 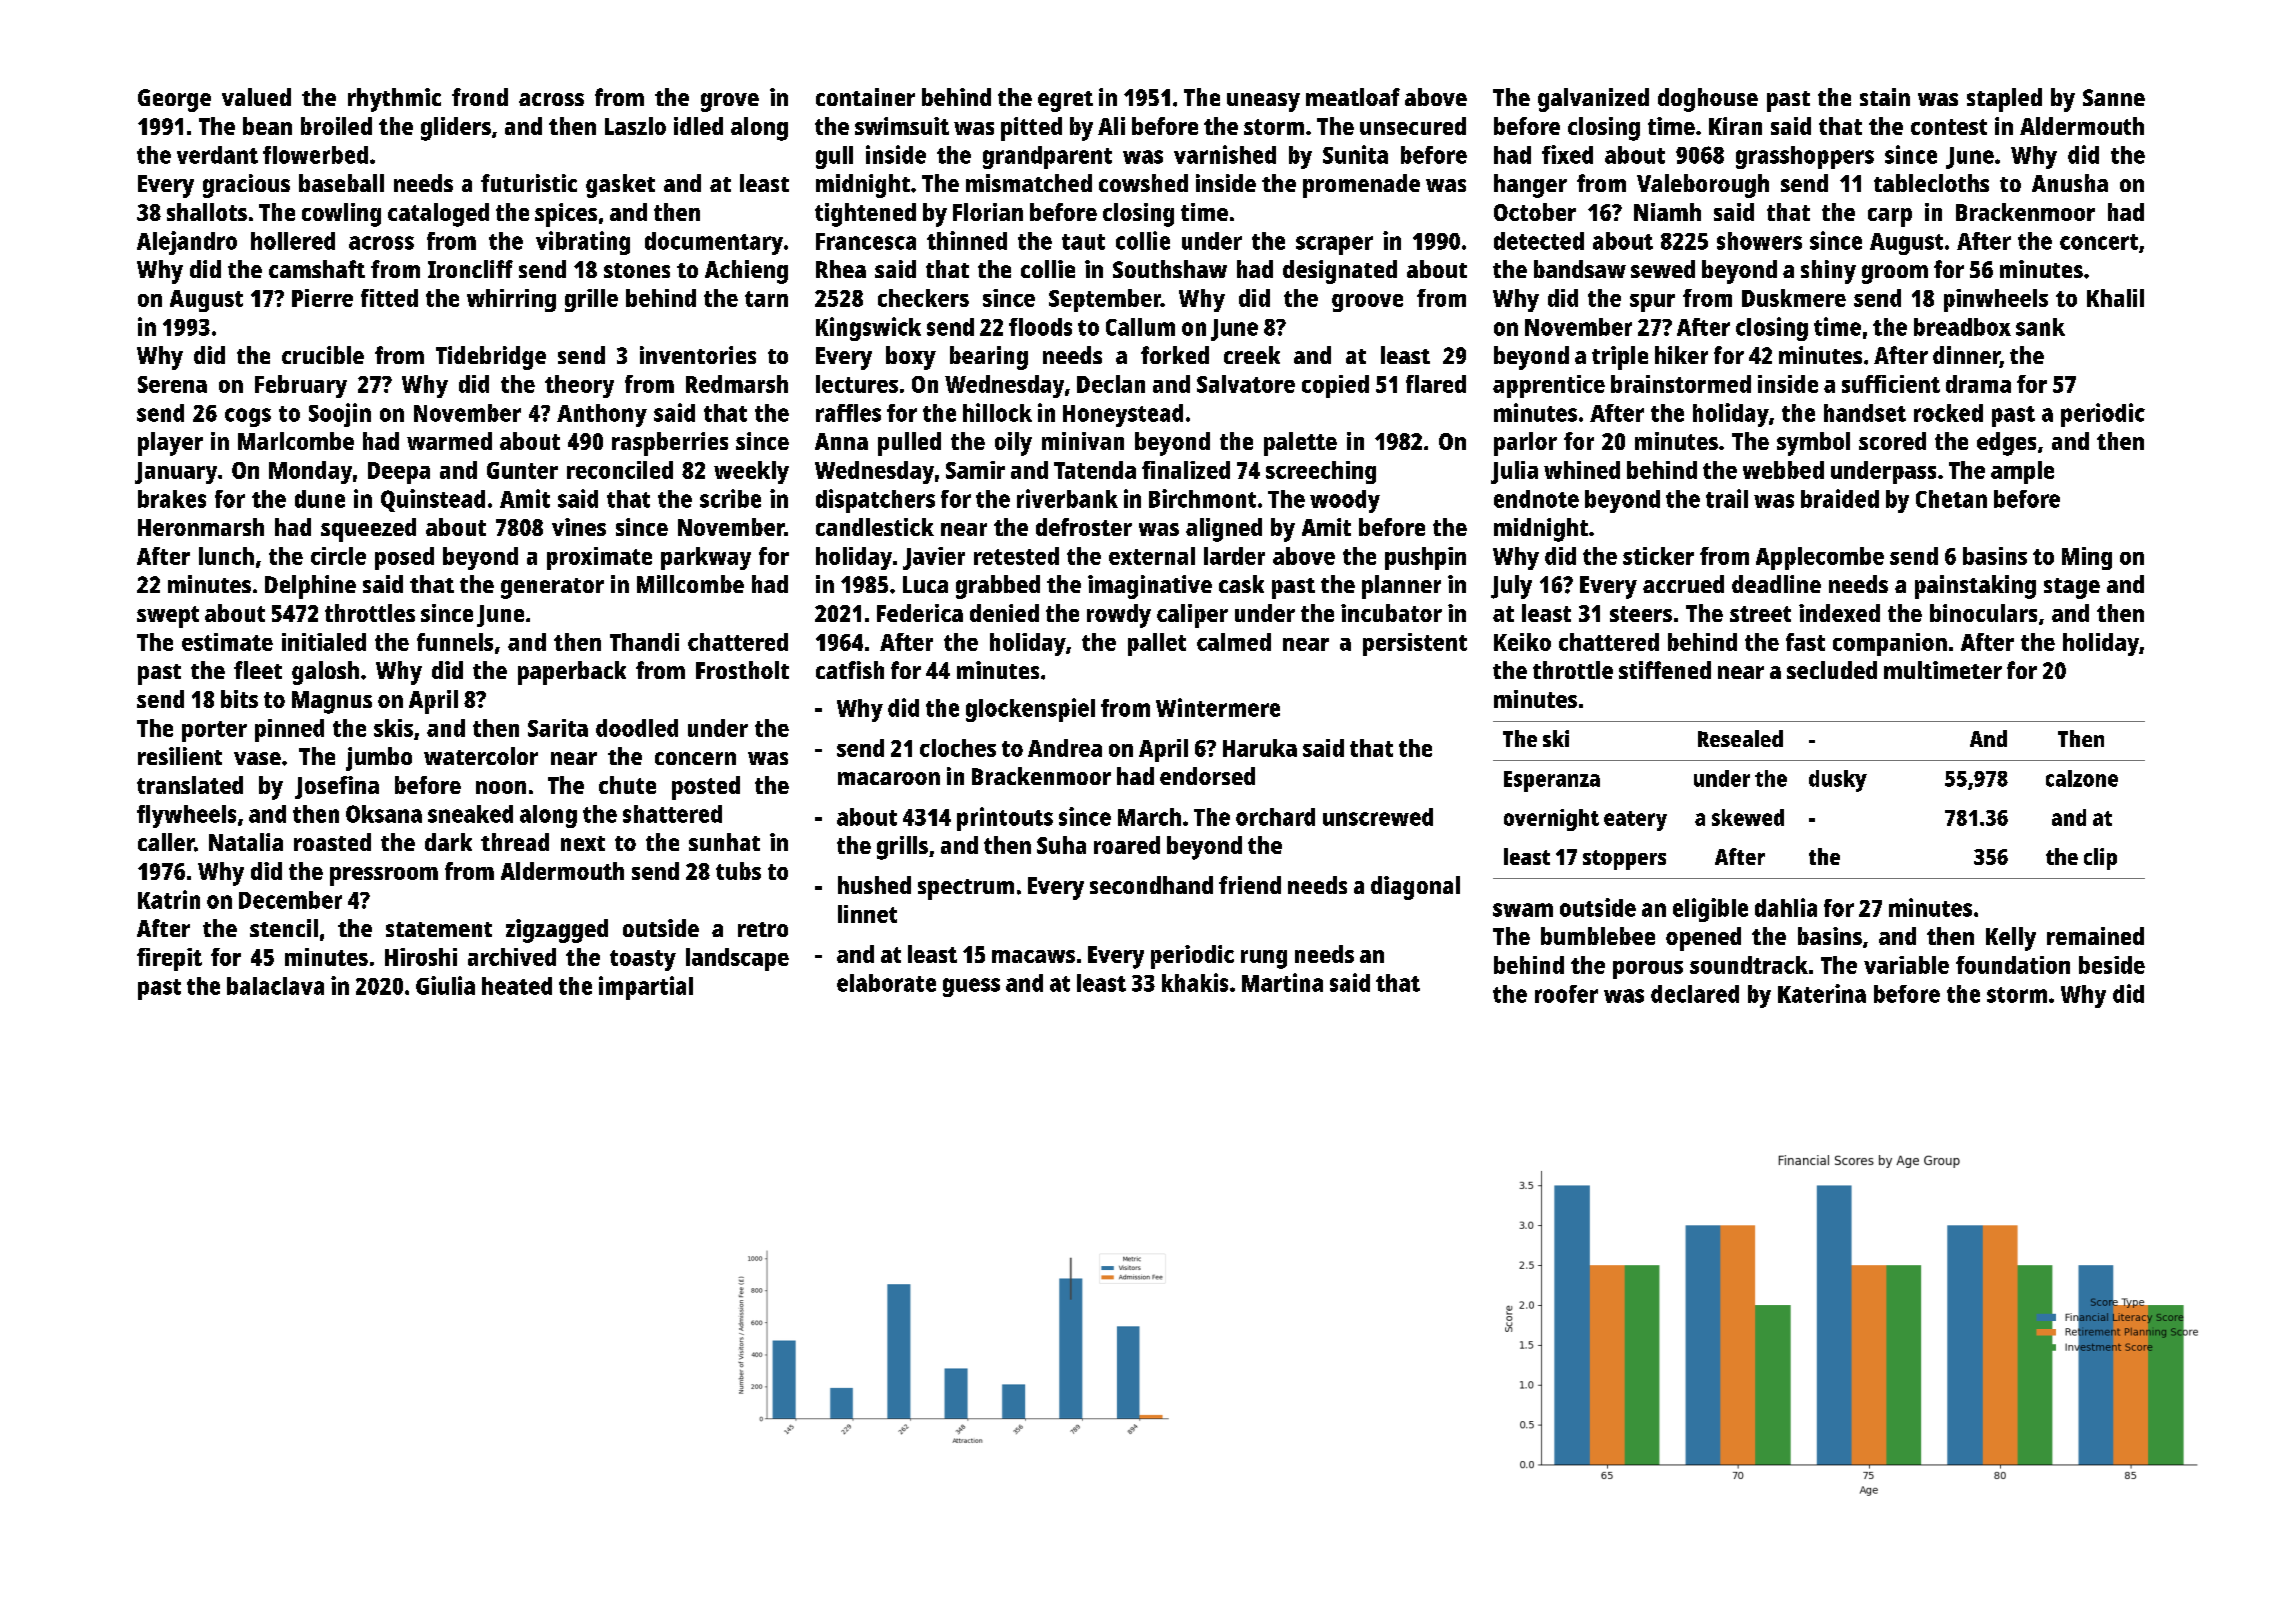 What do you see at coordinates (1681, 355) in the screenshot?
I see `hiker` at bounding box center [1681, 355].
